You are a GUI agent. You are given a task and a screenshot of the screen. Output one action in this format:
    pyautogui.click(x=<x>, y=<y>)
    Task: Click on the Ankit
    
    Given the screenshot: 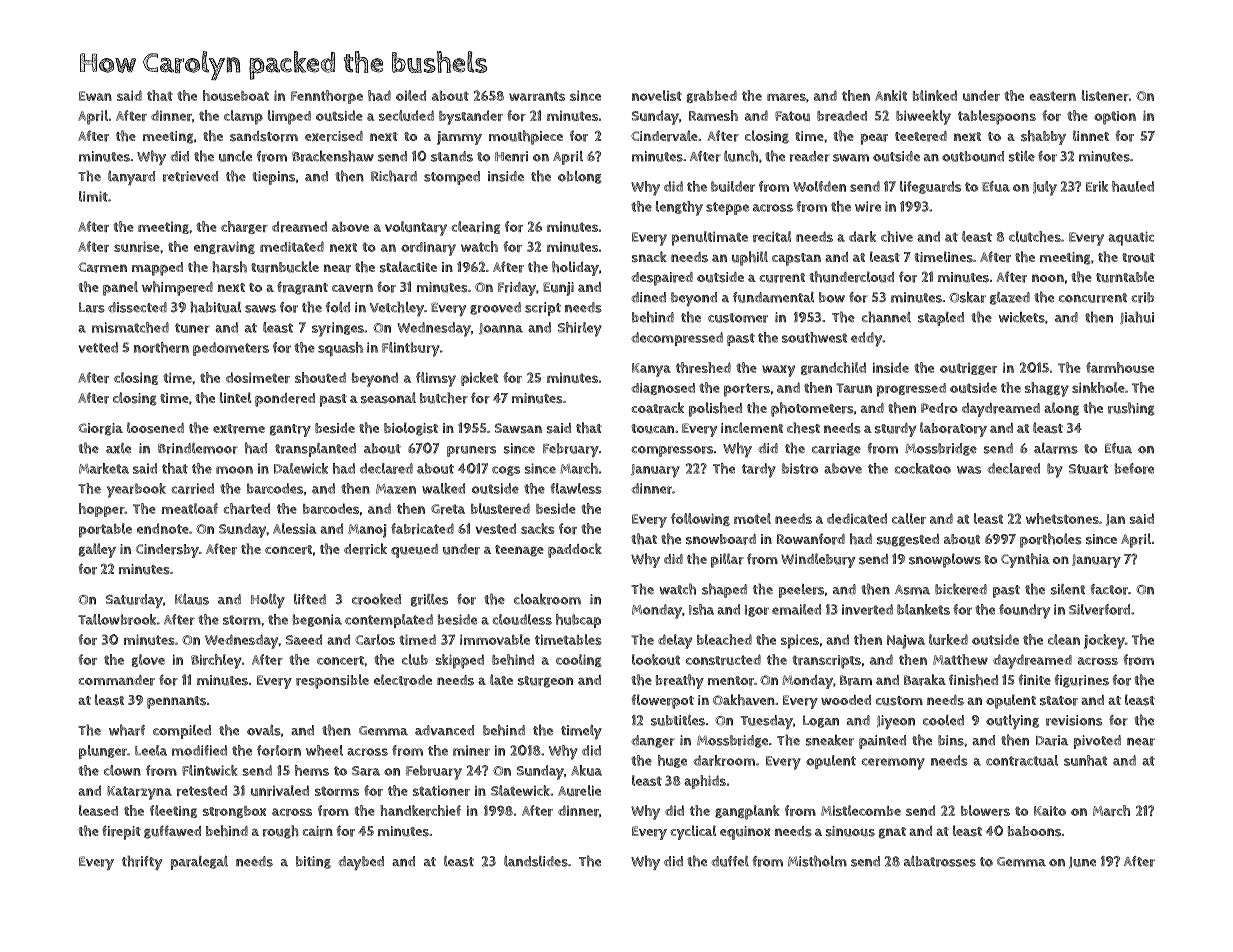 What is the action you would take?
    pyautogui.click(x=891, y=95)
